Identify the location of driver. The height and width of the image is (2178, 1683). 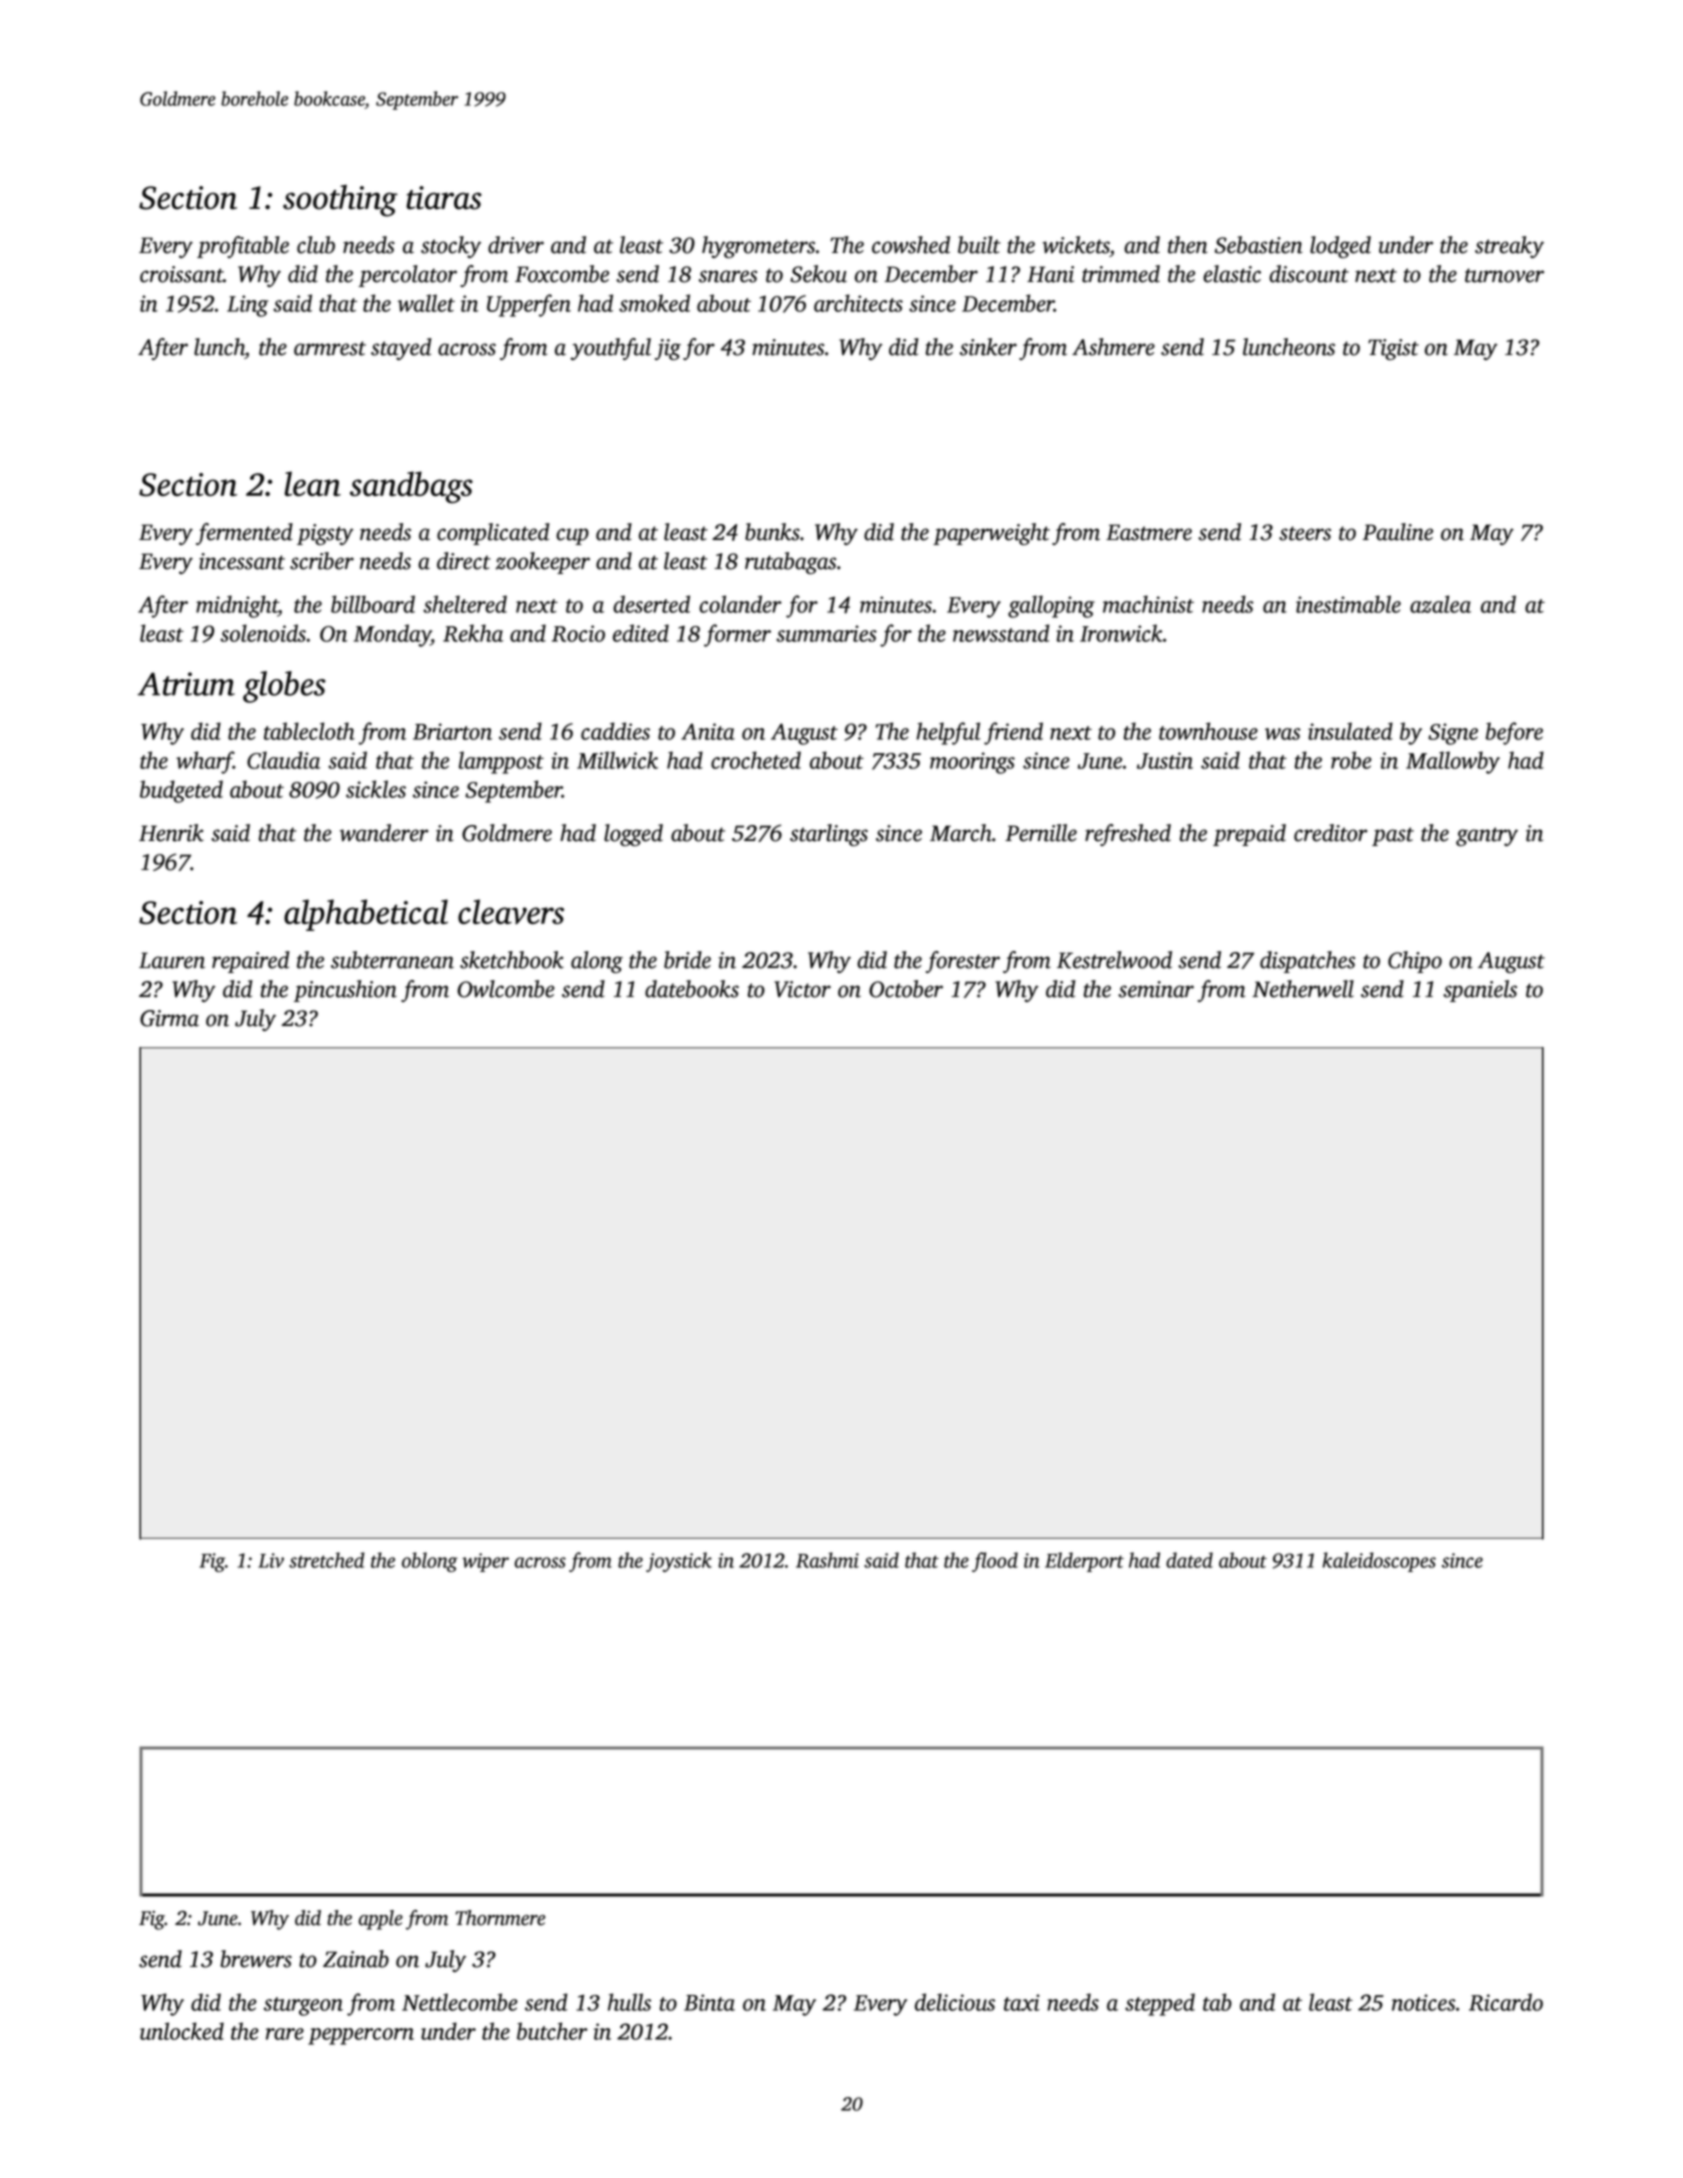
(516, 245).
